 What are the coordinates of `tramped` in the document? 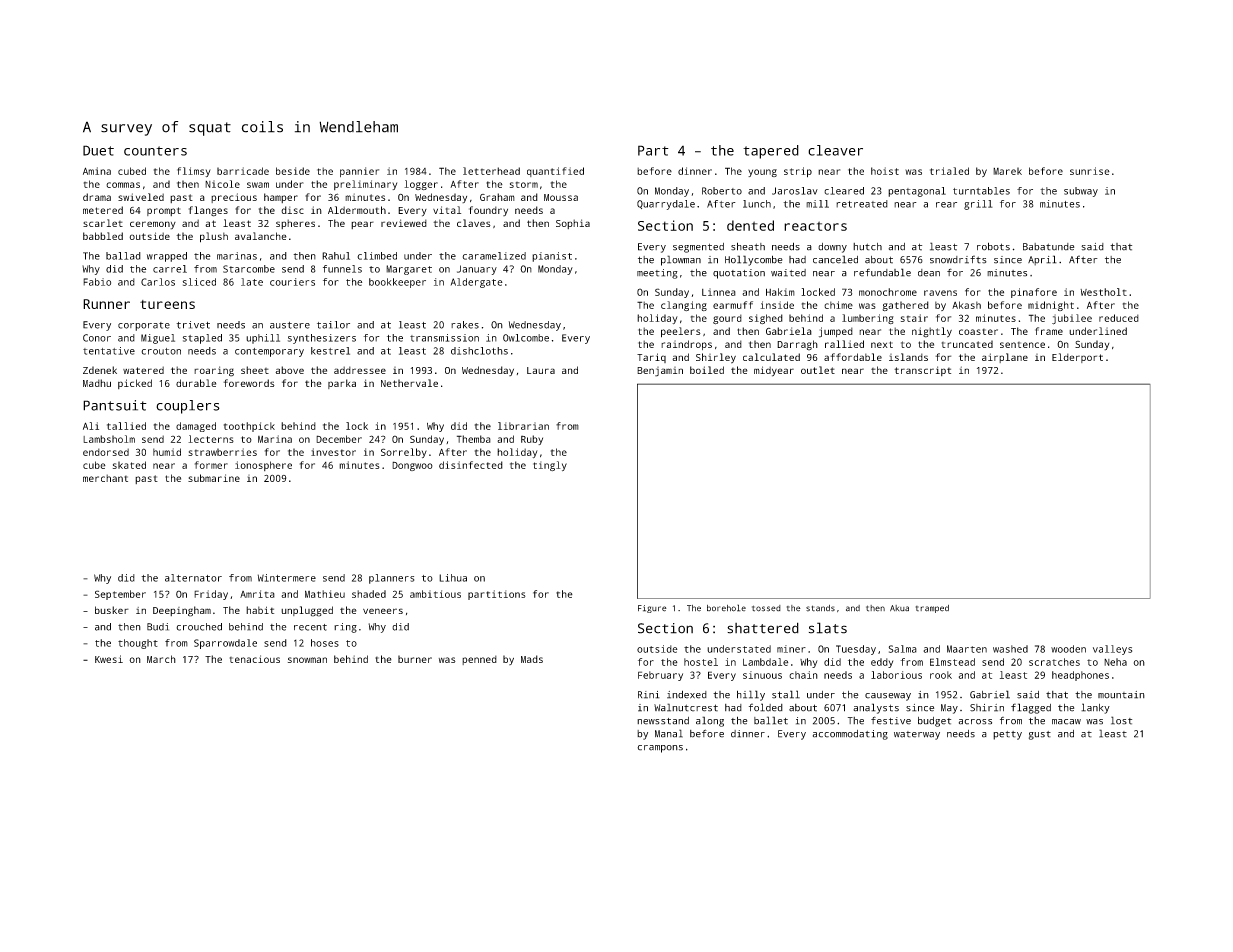 It's located at (932, 609).
